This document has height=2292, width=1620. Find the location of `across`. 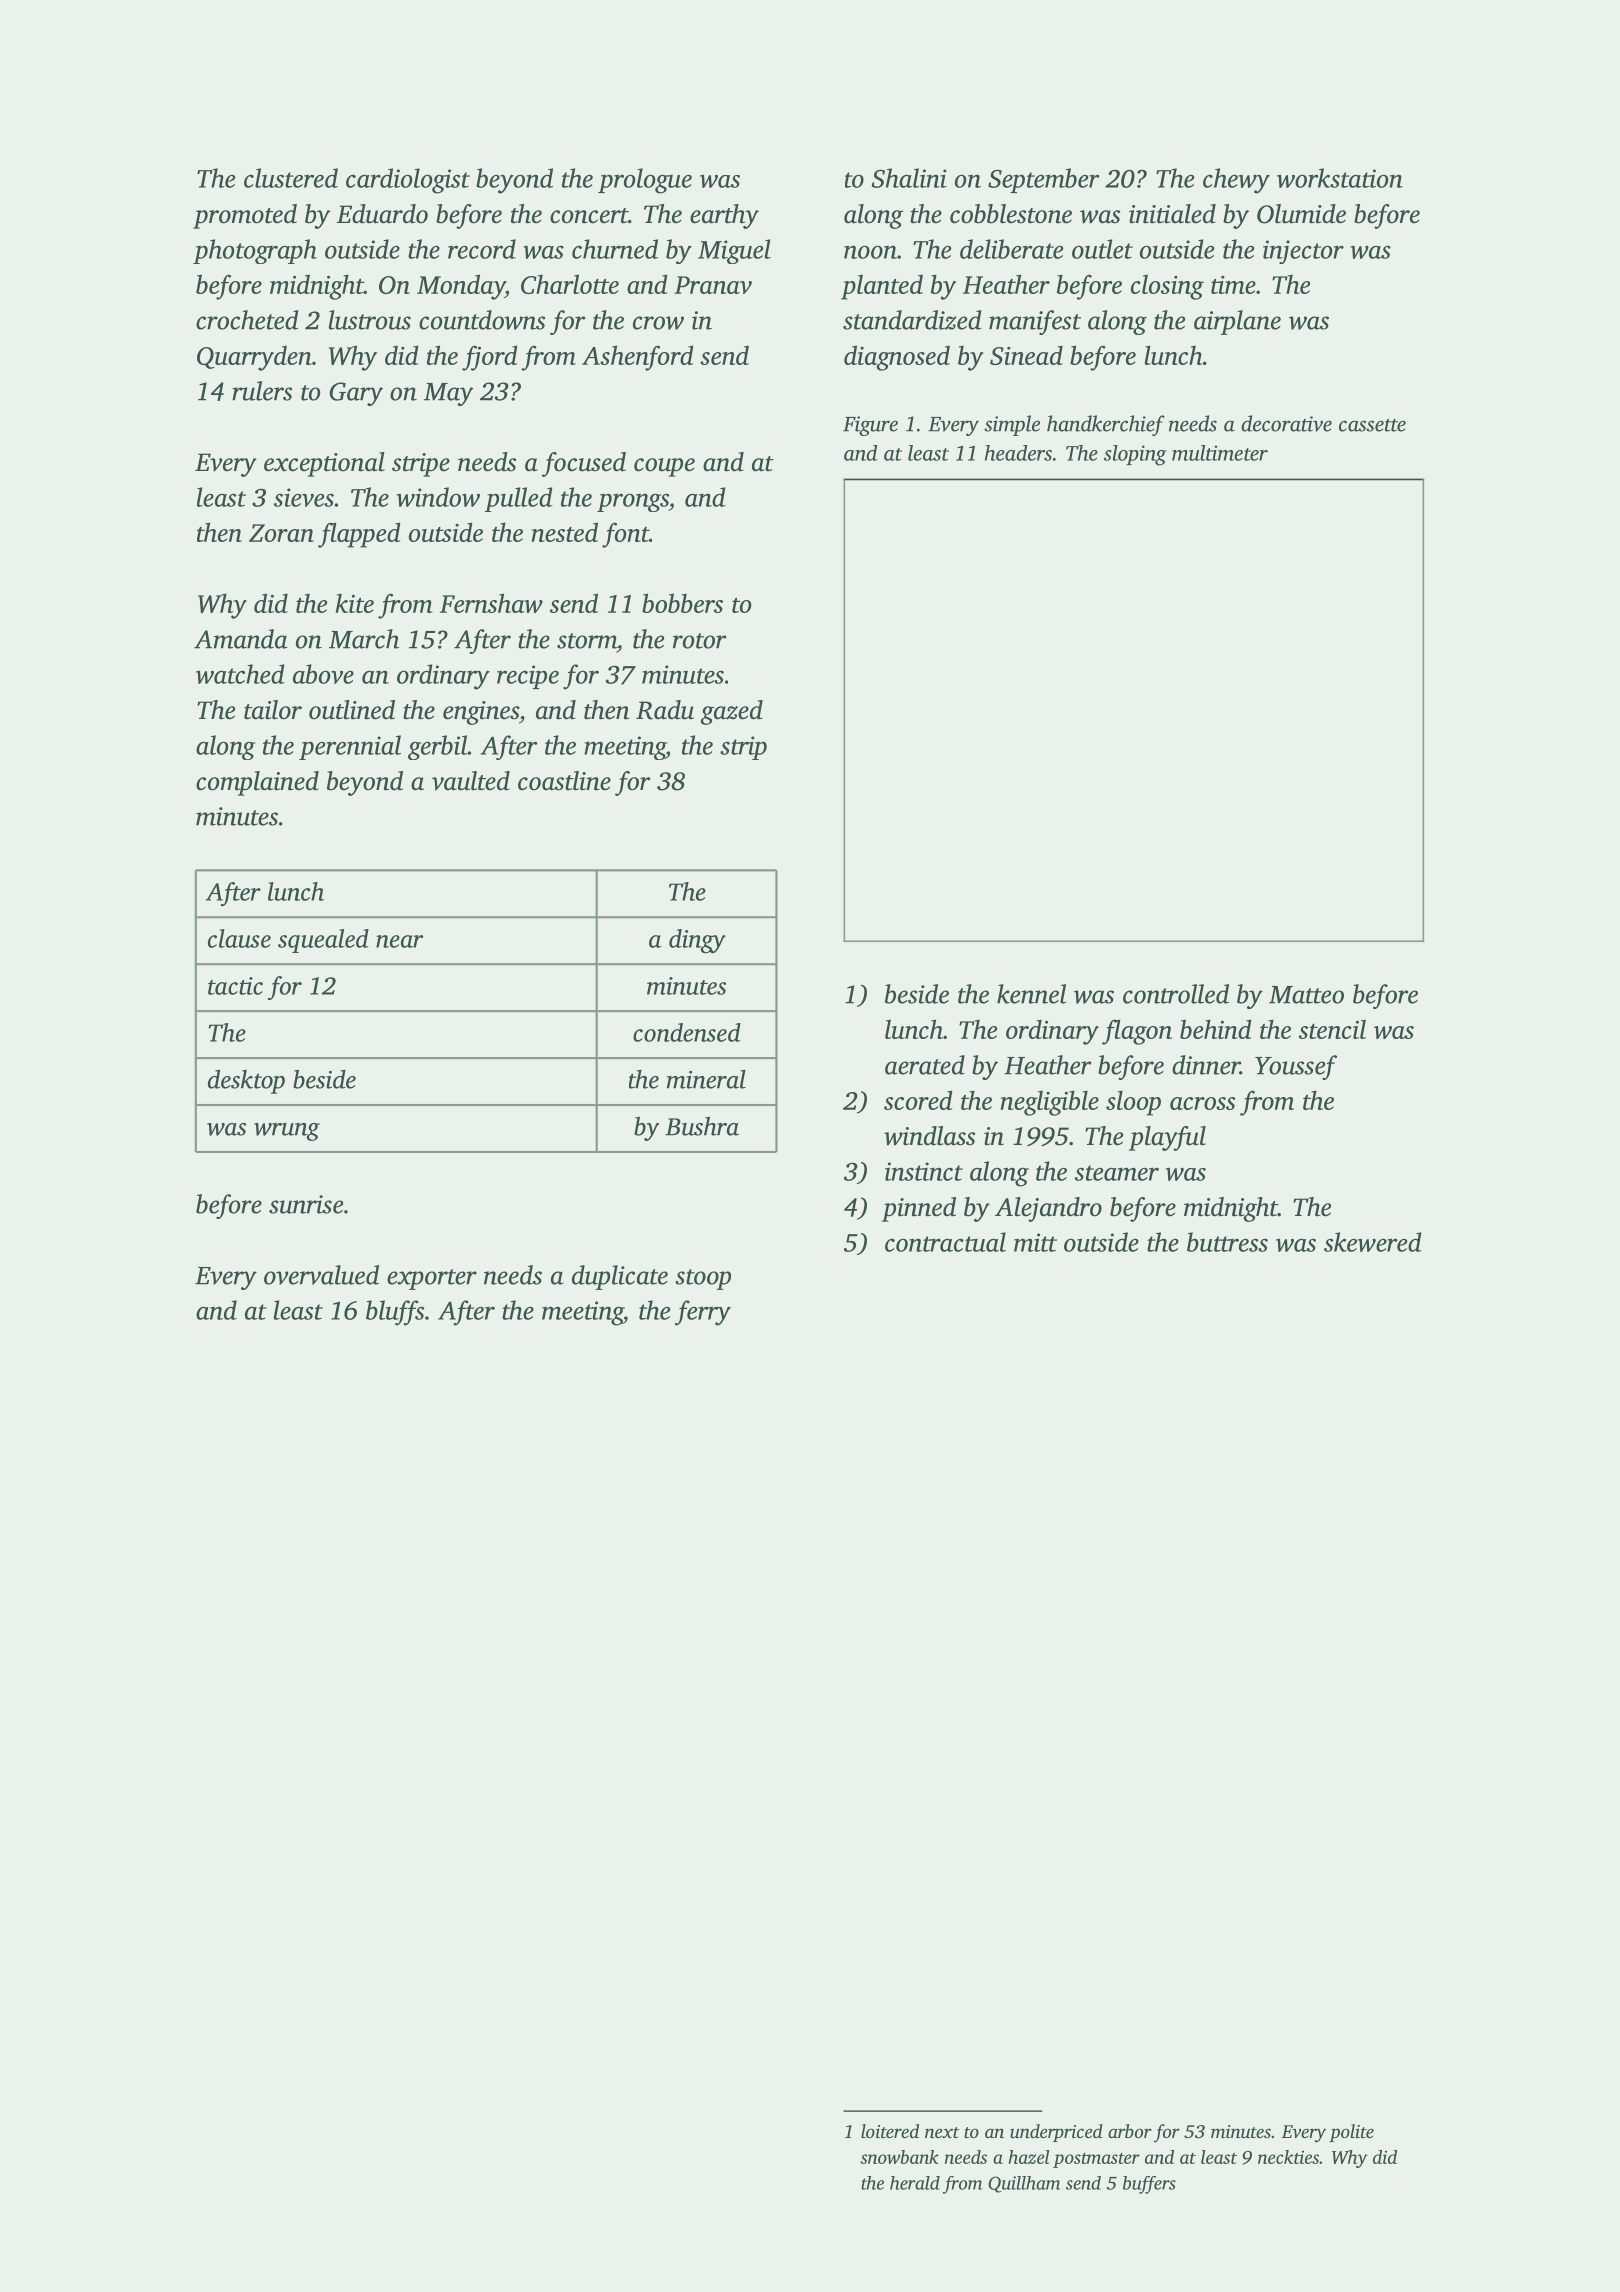

across is located at coordinates (1202, 1103).
